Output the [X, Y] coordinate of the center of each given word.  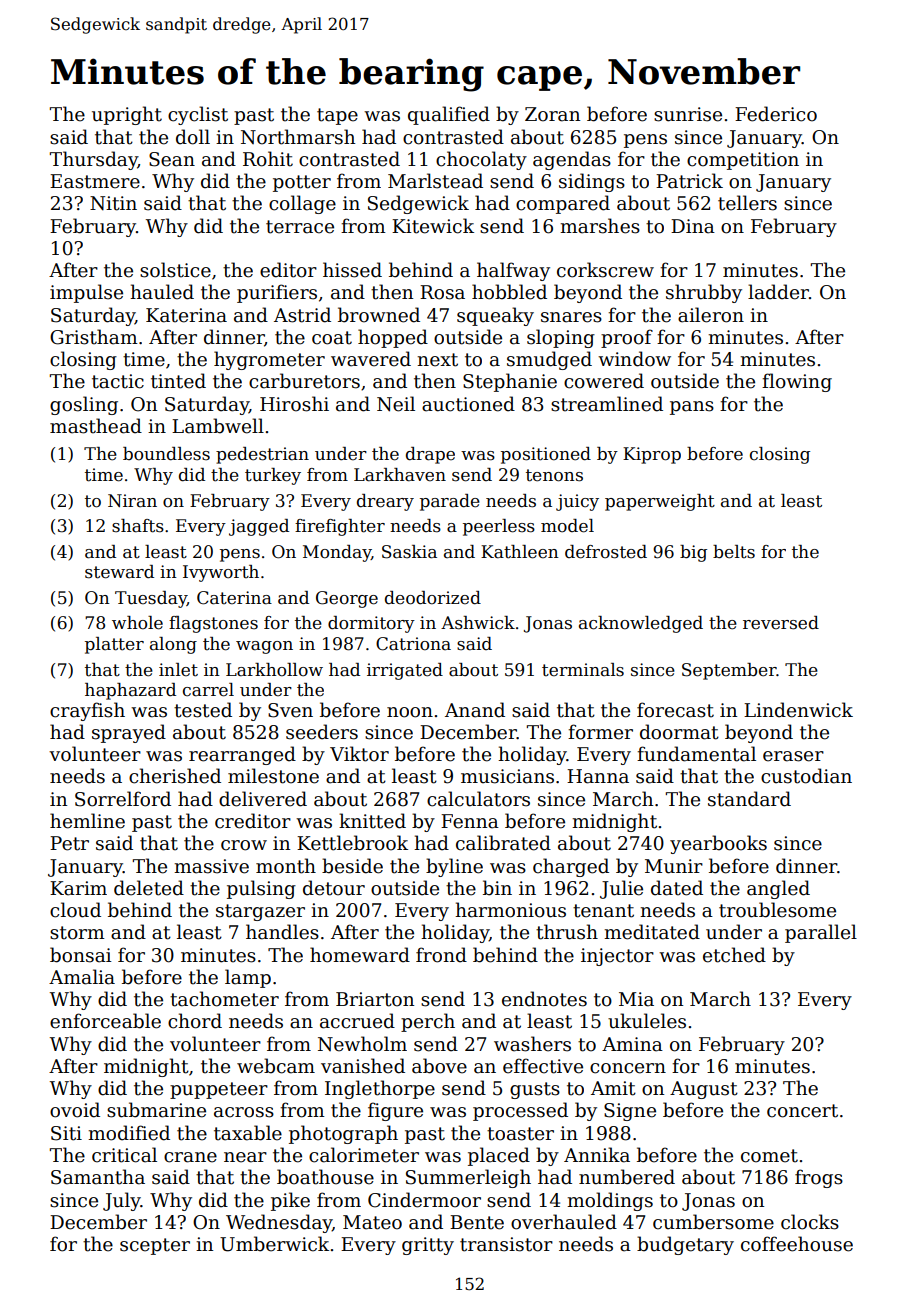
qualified [449, 115]
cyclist [198, 115]
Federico [776, 114]
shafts [138, 526]
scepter [155, 1246]
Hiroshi [294, 404]
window [634, 359]
